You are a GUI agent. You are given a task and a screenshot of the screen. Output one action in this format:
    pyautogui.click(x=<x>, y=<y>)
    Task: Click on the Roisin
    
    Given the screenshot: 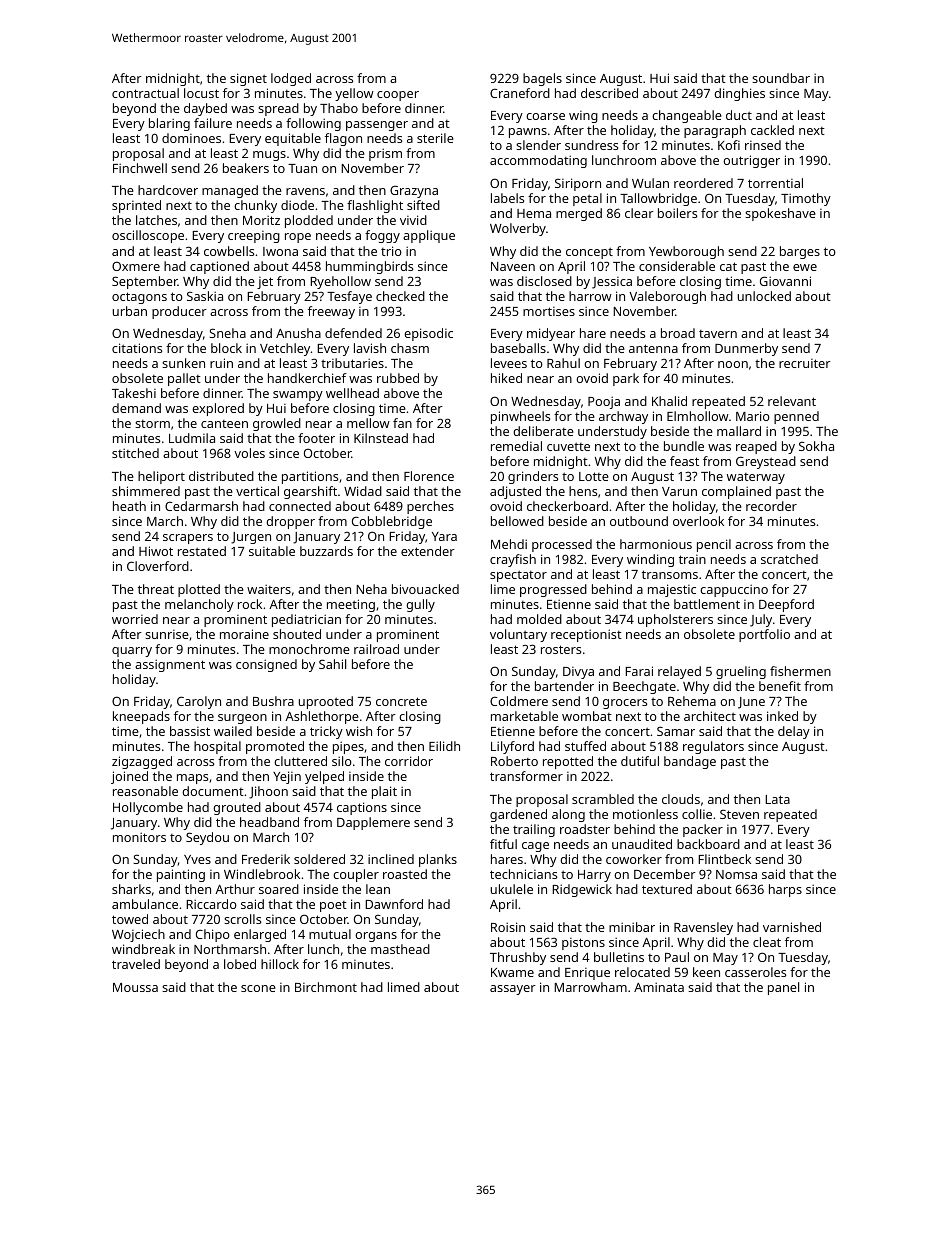 What is the action you would take?
    pyautogui.click(x=508, y=927)
